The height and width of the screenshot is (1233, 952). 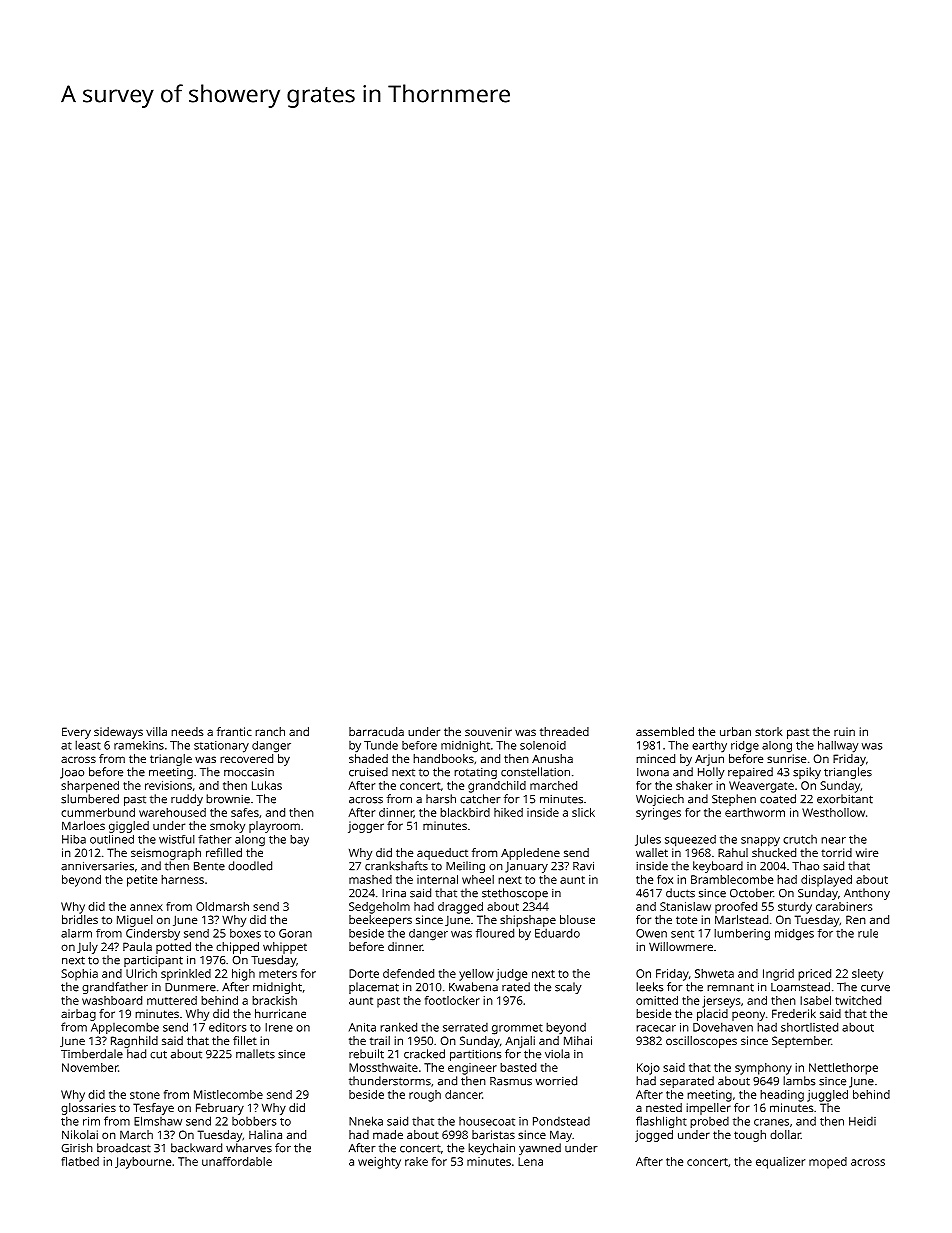 What do you see at coordinates (508, 812) in the screenshot?
I see `hiked` at bounding box center [508, 812].
